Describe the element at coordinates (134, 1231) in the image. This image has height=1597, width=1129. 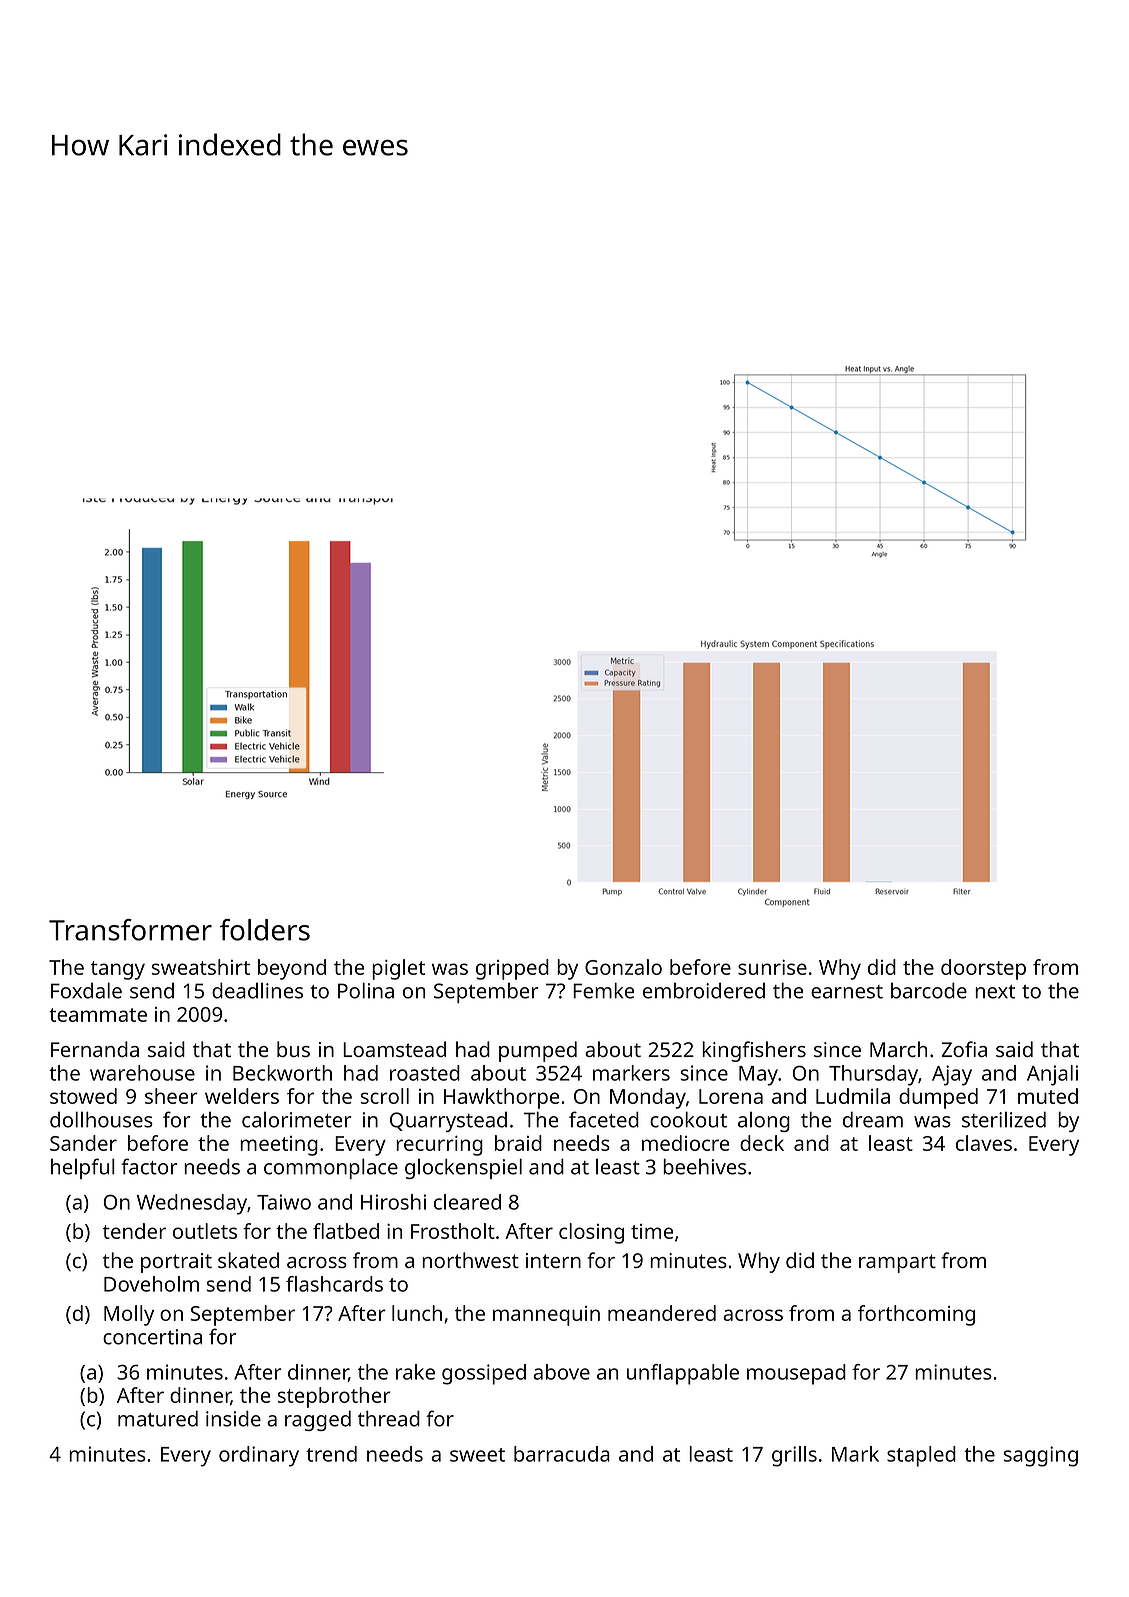
I see `tender` at that location.
